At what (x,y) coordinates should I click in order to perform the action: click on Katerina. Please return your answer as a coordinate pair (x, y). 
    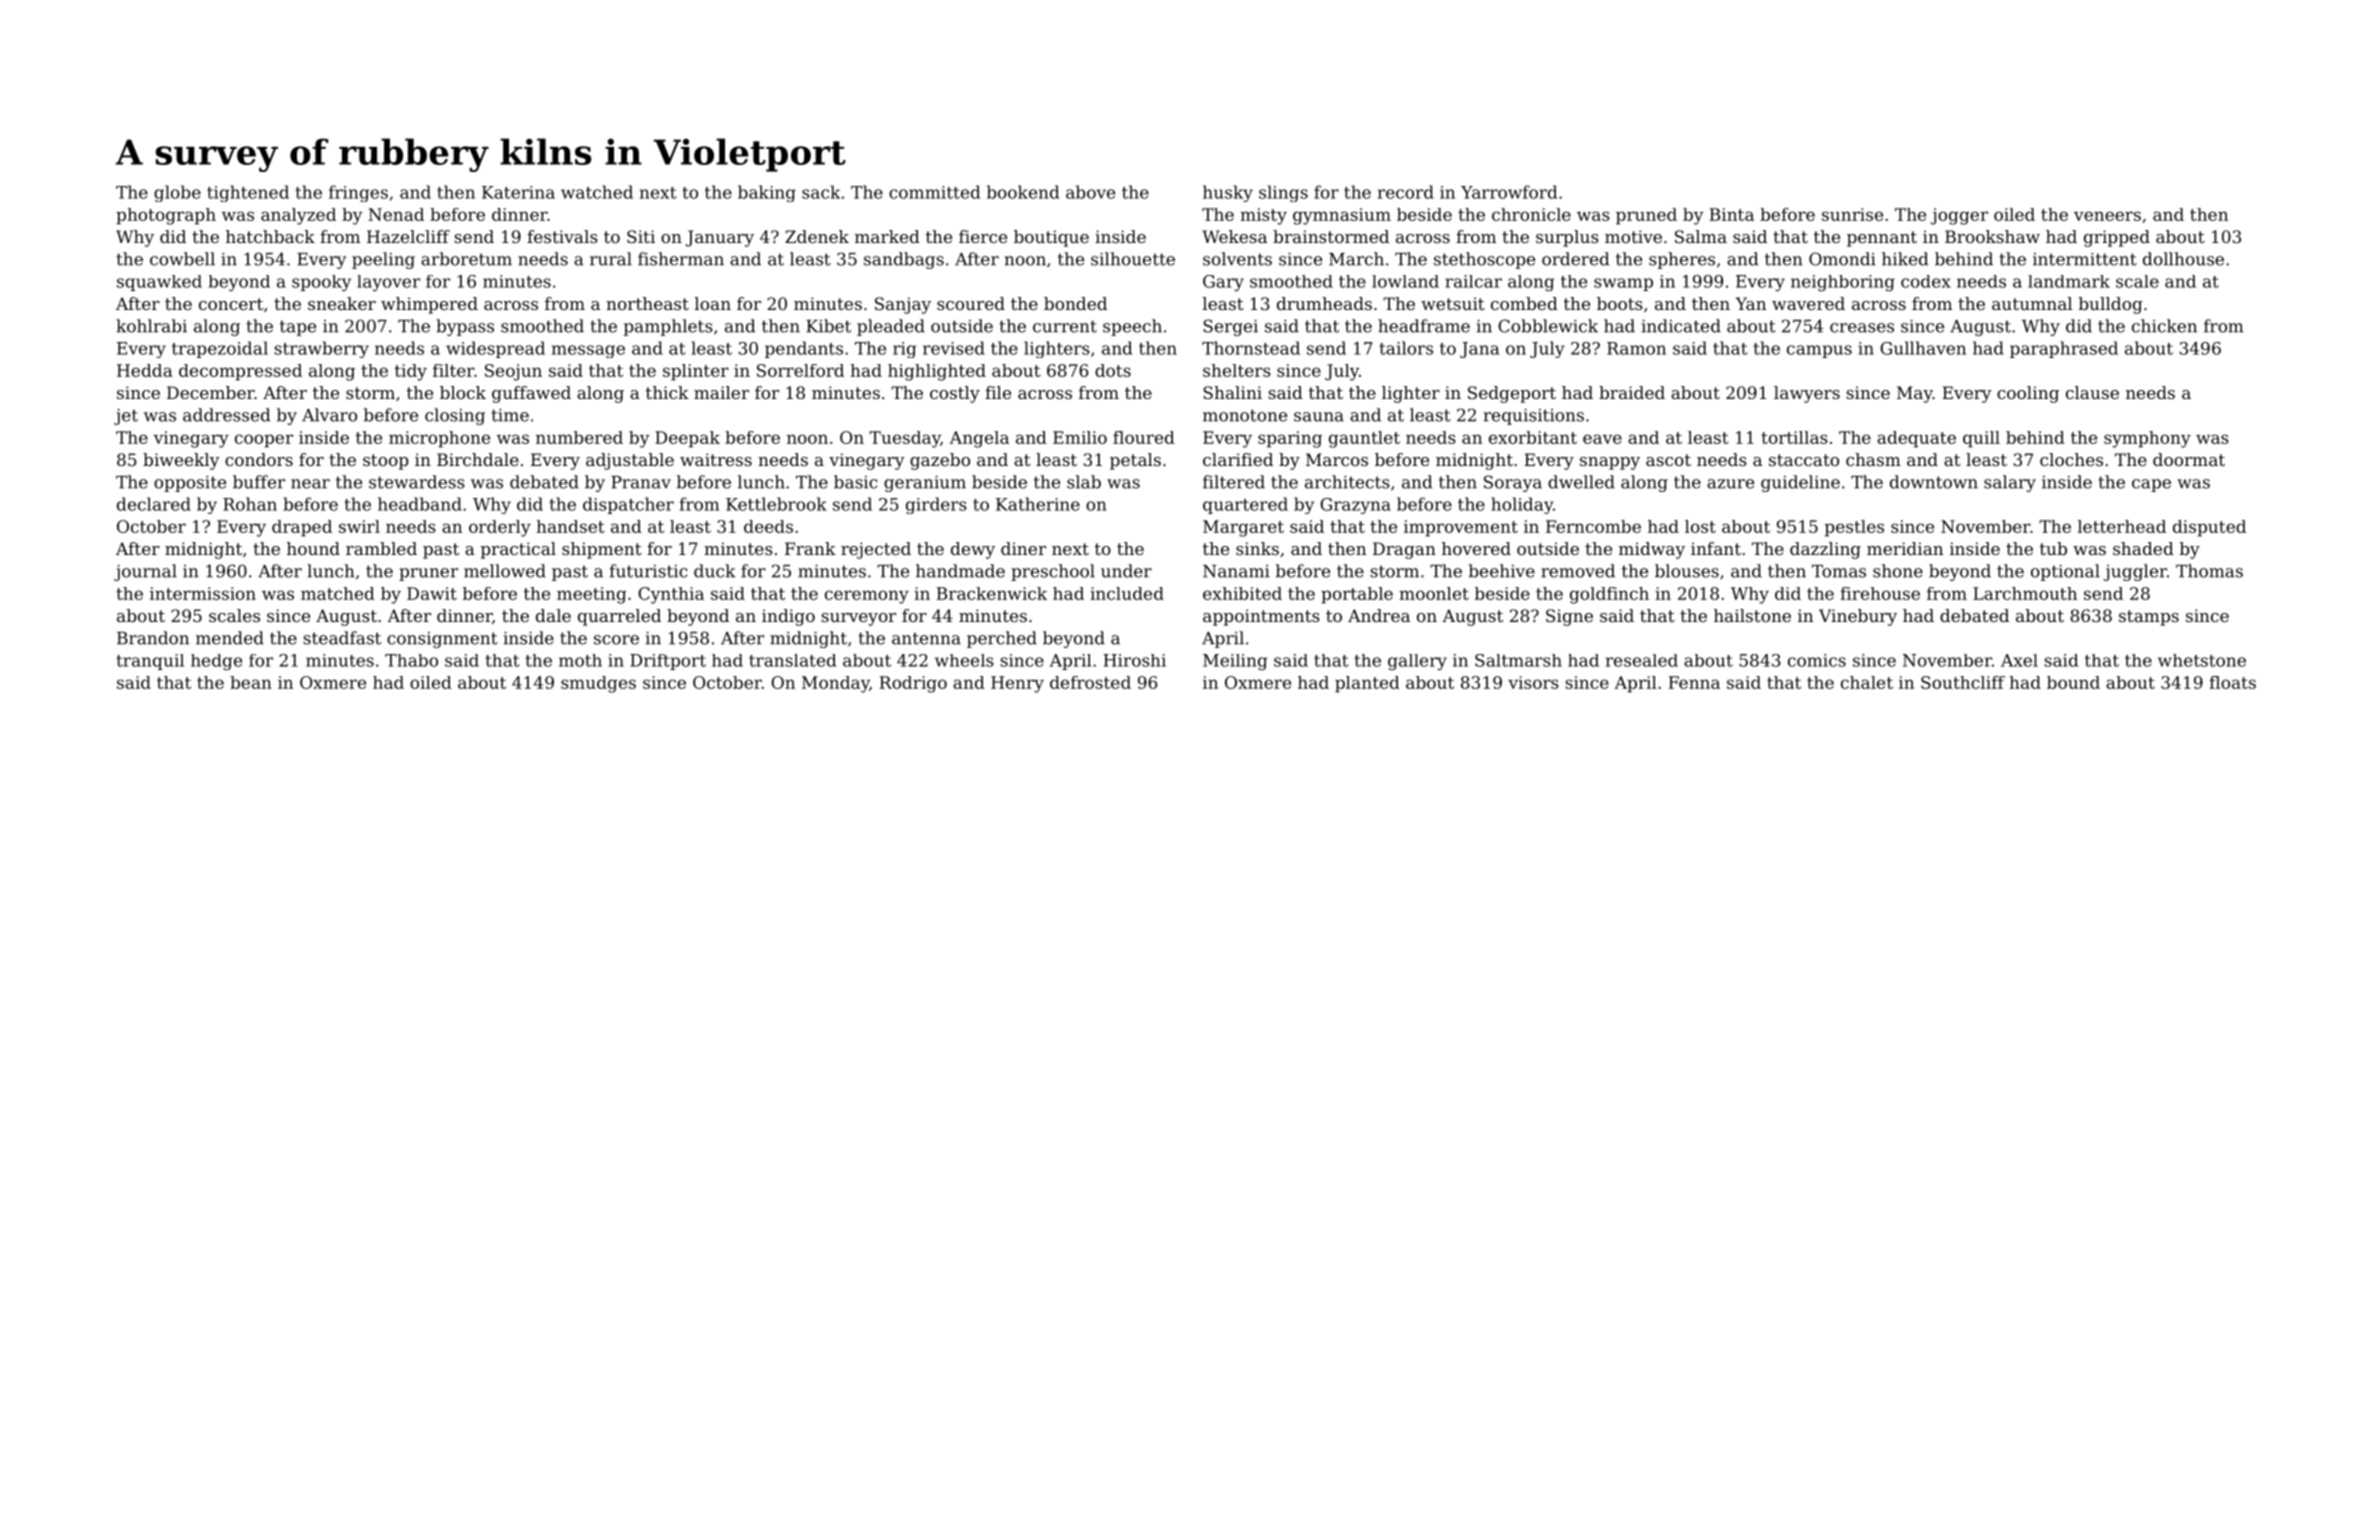
    Looking at the image, I should click on (518, 192).
